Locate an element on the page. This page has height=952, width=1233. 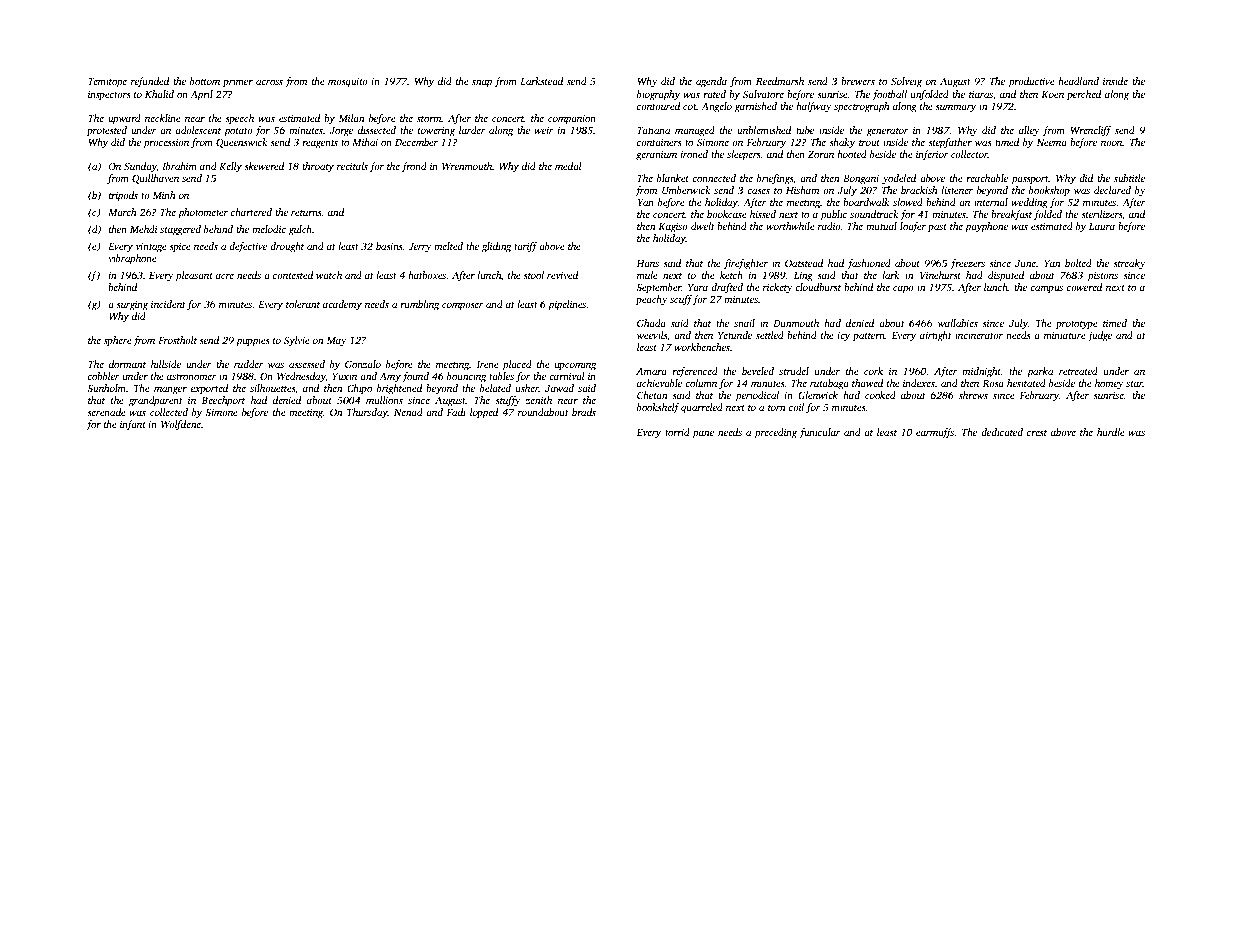
pleasant is located at coordinates (194, 276).
